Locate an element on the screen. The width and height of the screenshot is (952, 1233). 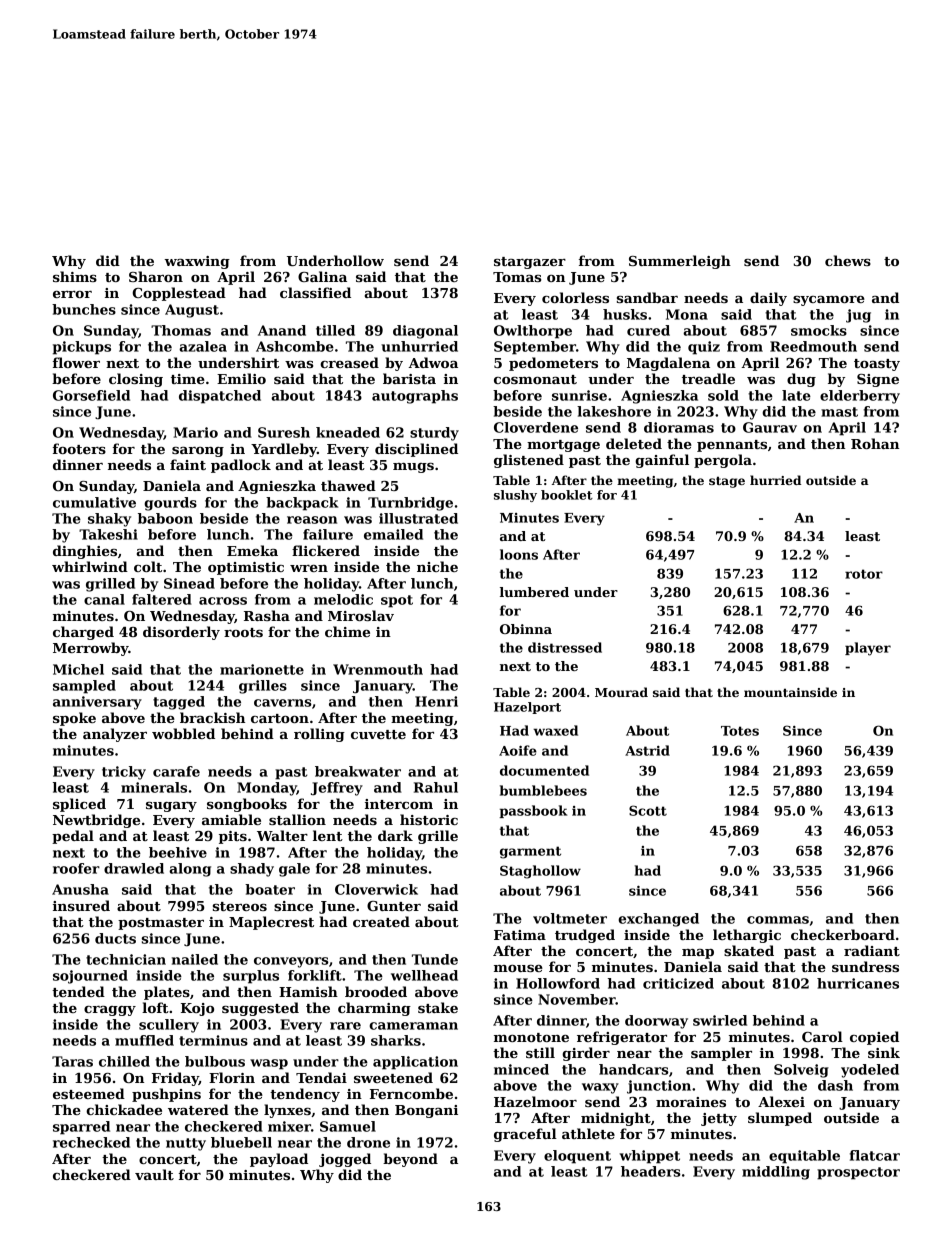
Totes is located at coordinates (740, 731).
